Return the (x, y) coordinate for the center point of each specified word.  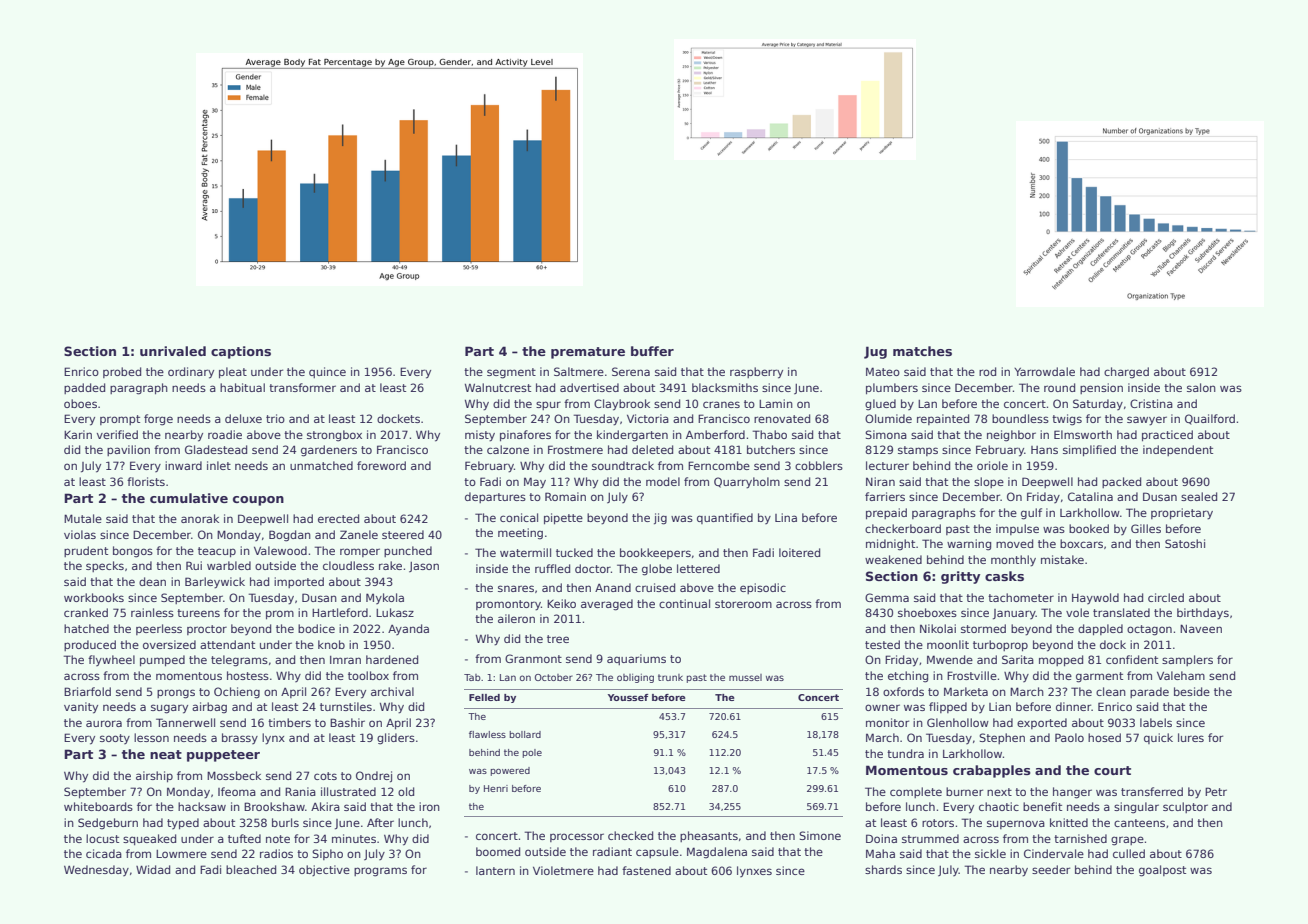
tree (558, 639)
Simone (820, 835)
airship (154, 776)
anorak (200, 518)
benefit (1042, 806)
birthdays (1203, 614)
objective (324, 870)
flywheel (111, 660)
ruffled (552, 568)
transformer (302, 387)
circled (1166, 597)
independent (1178, 450)
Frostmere (575, 449)
